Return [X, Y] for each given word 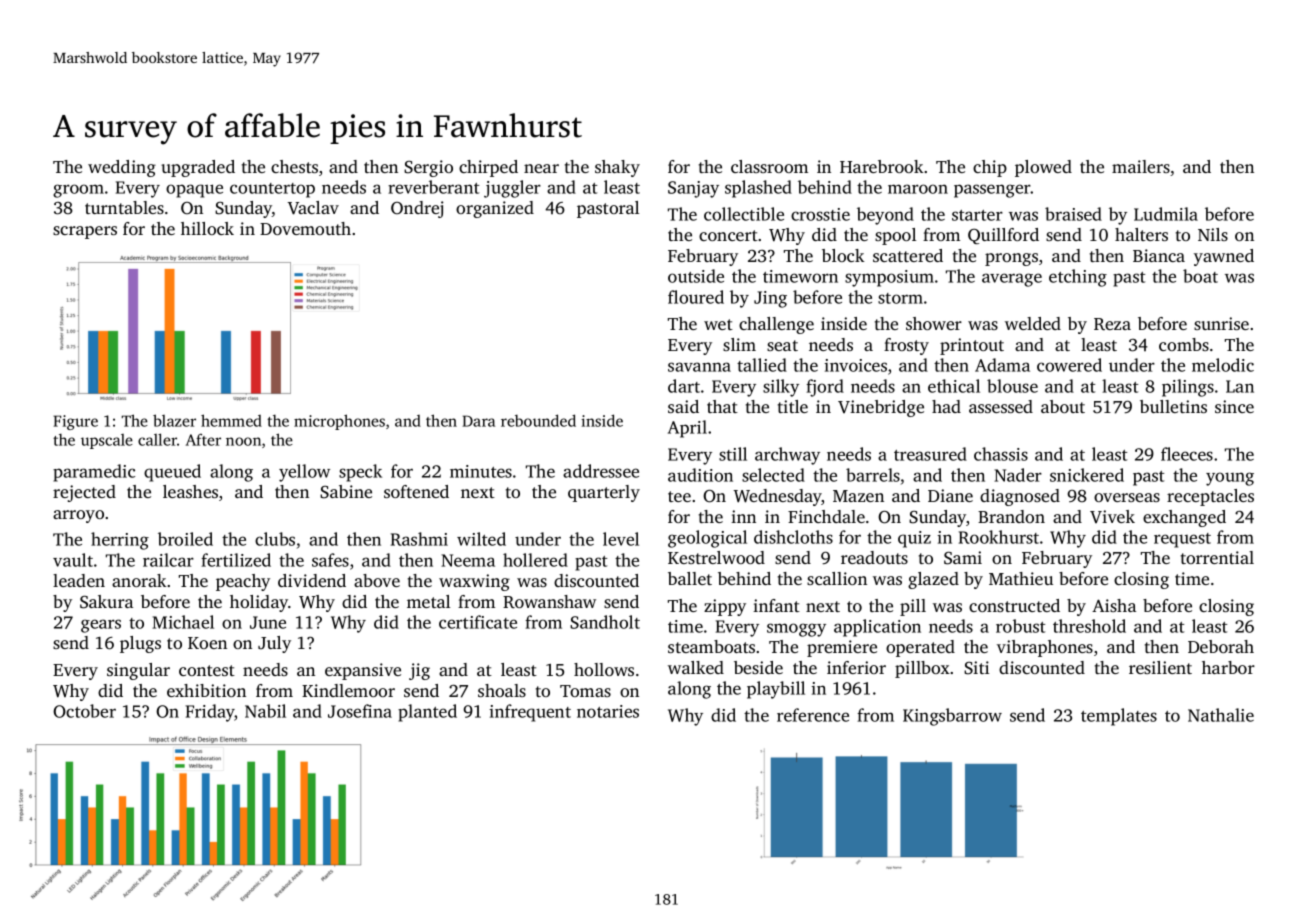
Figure [75, 422]
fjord [825, 388]
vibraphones [1045, 648]
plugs [140, 644]
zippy [725, 607]
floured [696, 297]
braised [1073, 214]
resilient [1160, 667]
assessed [1001, 406]
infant [776, 605]
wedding [122, 168]
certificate [478, 622]
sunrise [1221, 323]
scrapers [85, 232]
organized [495, 209]
